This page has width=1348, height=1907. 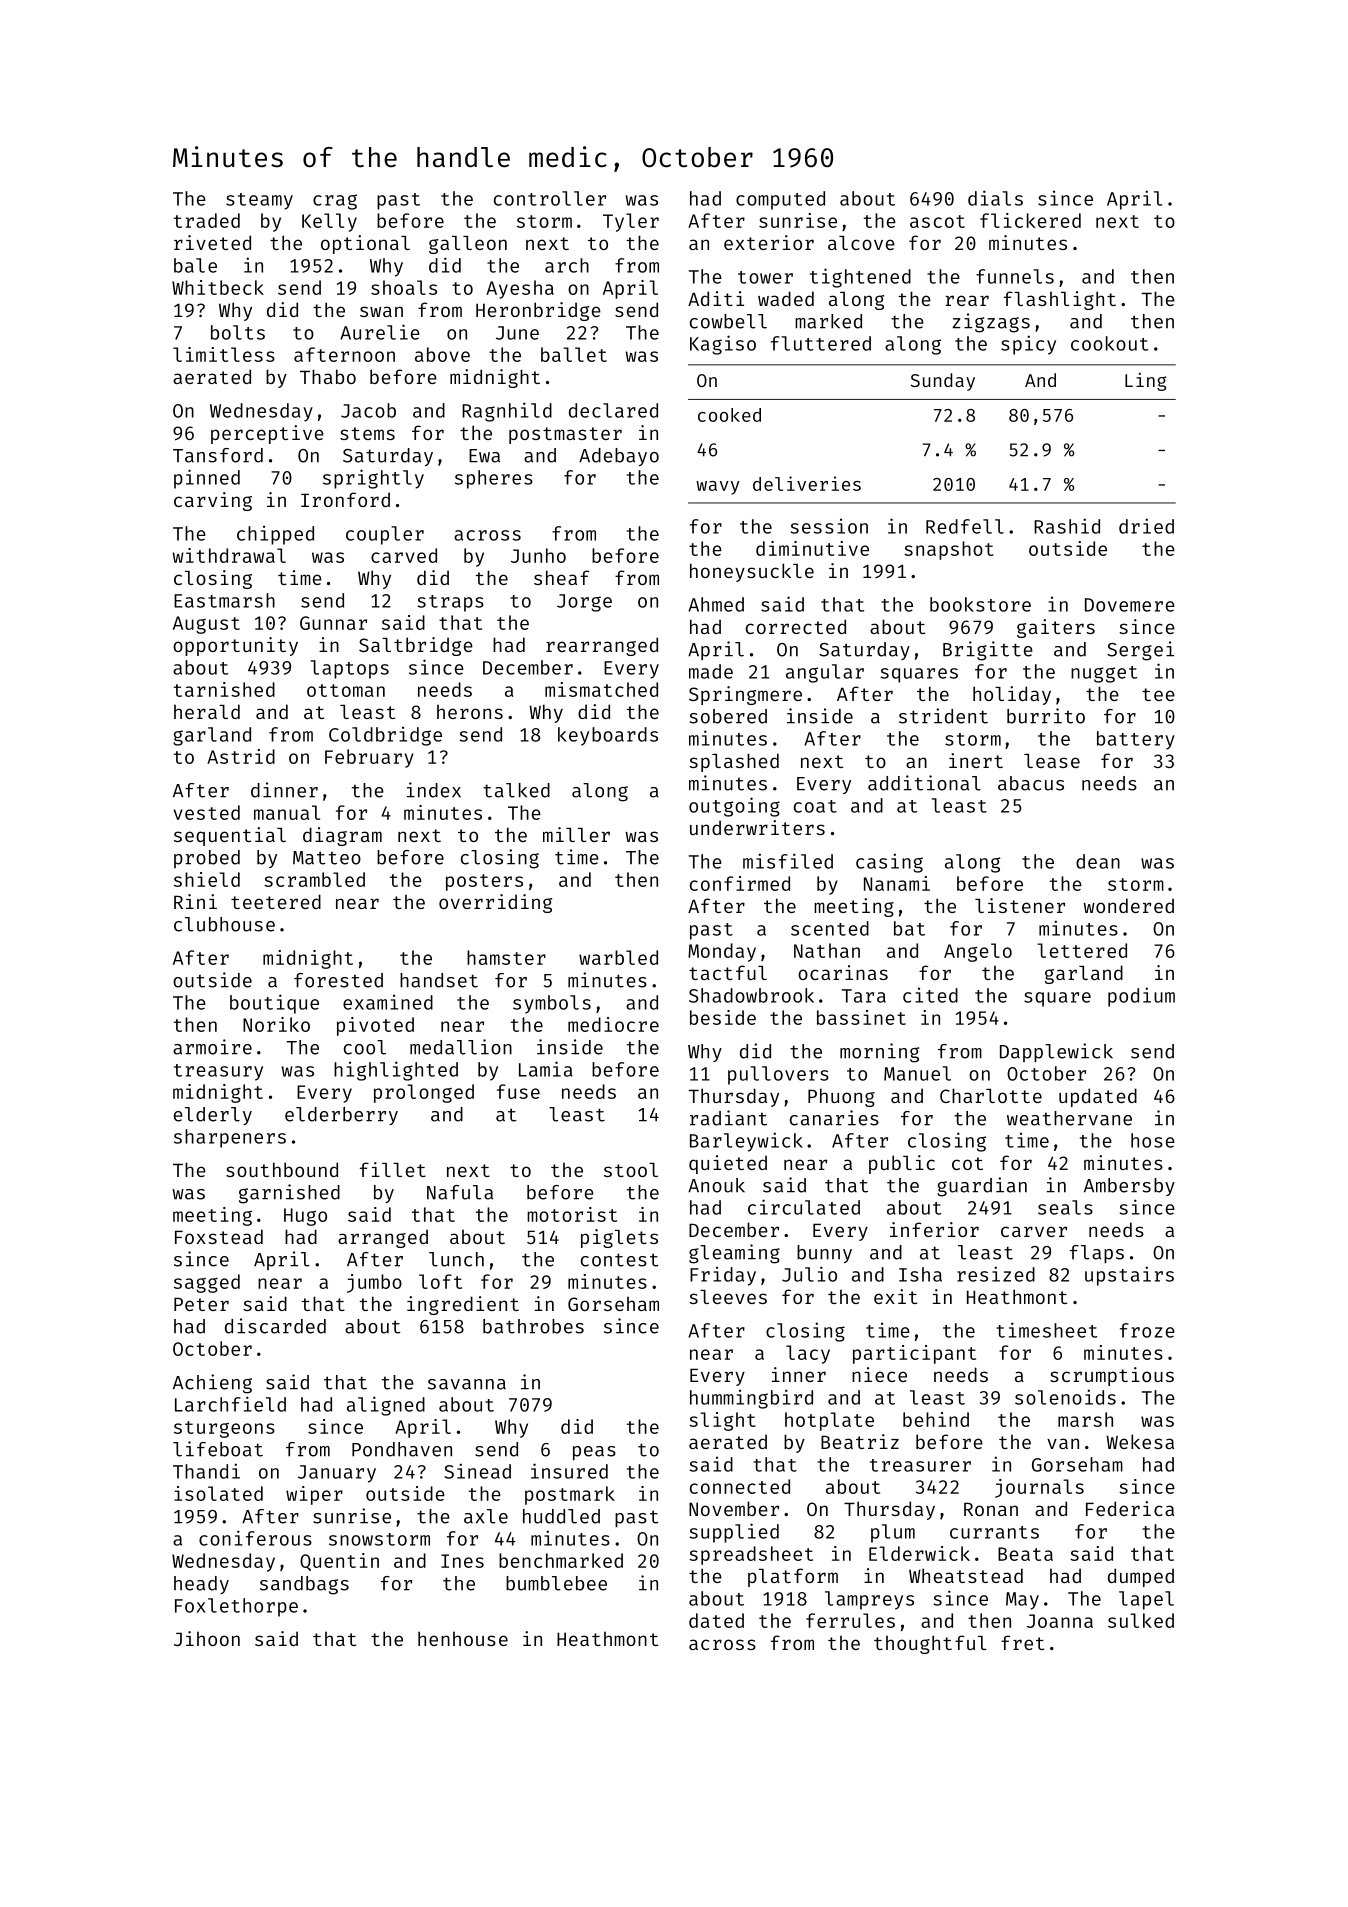 What do you see at coordinates (259, 201) in the page?
I see `steamy` at bounding box center [259, 201].
